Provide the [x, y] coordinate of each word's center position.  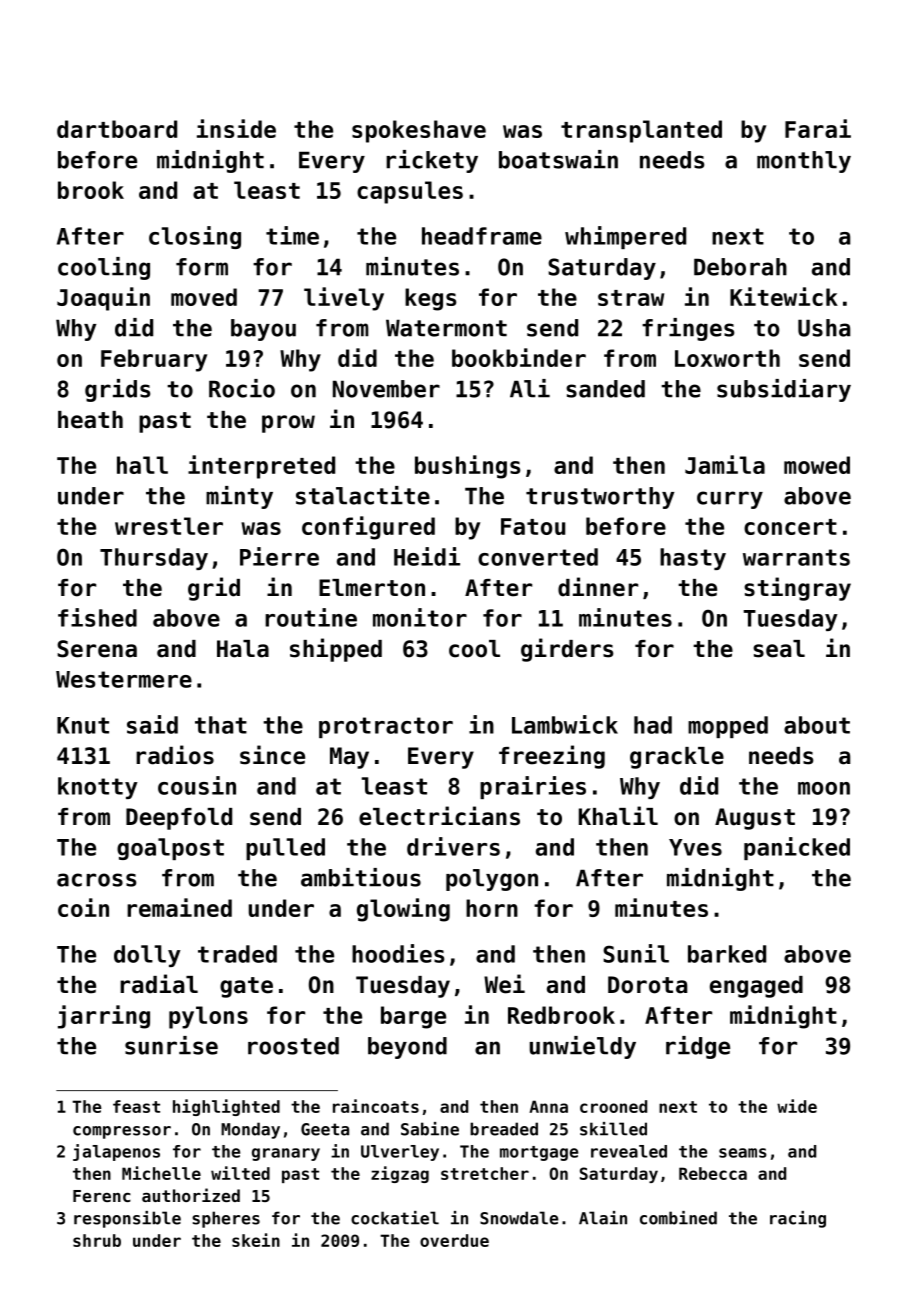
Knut [83, 725]
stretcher [485, 1173]
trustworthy [600, 498]
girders [567, 650]
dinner [598, 587]
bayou [263, 330]
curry [730, 500]
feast [136, 1106]
